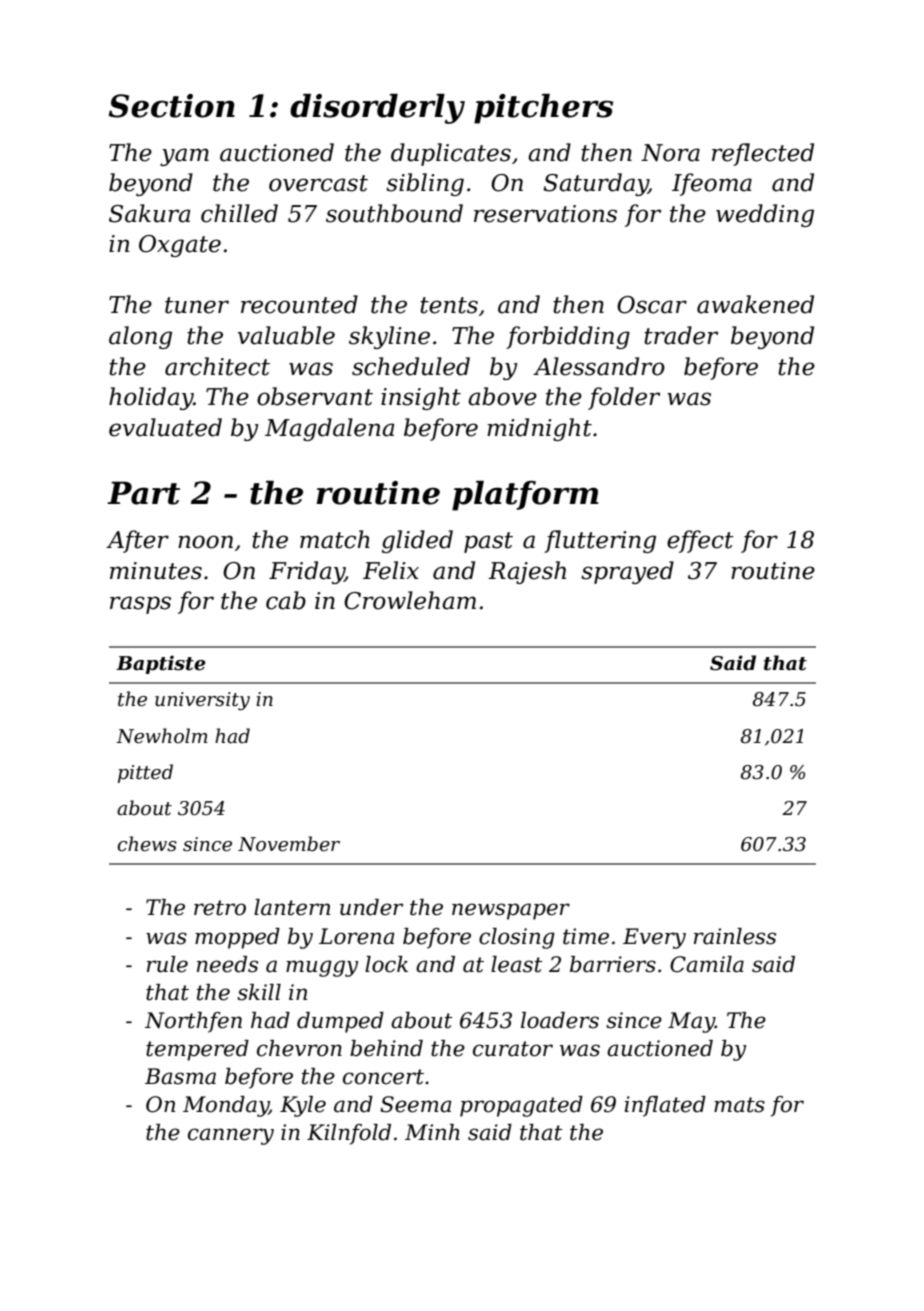 The image size is (924, 1311). Describe the element at coordinates (303, 1106) in the document. I see `Kyle` at that location.
